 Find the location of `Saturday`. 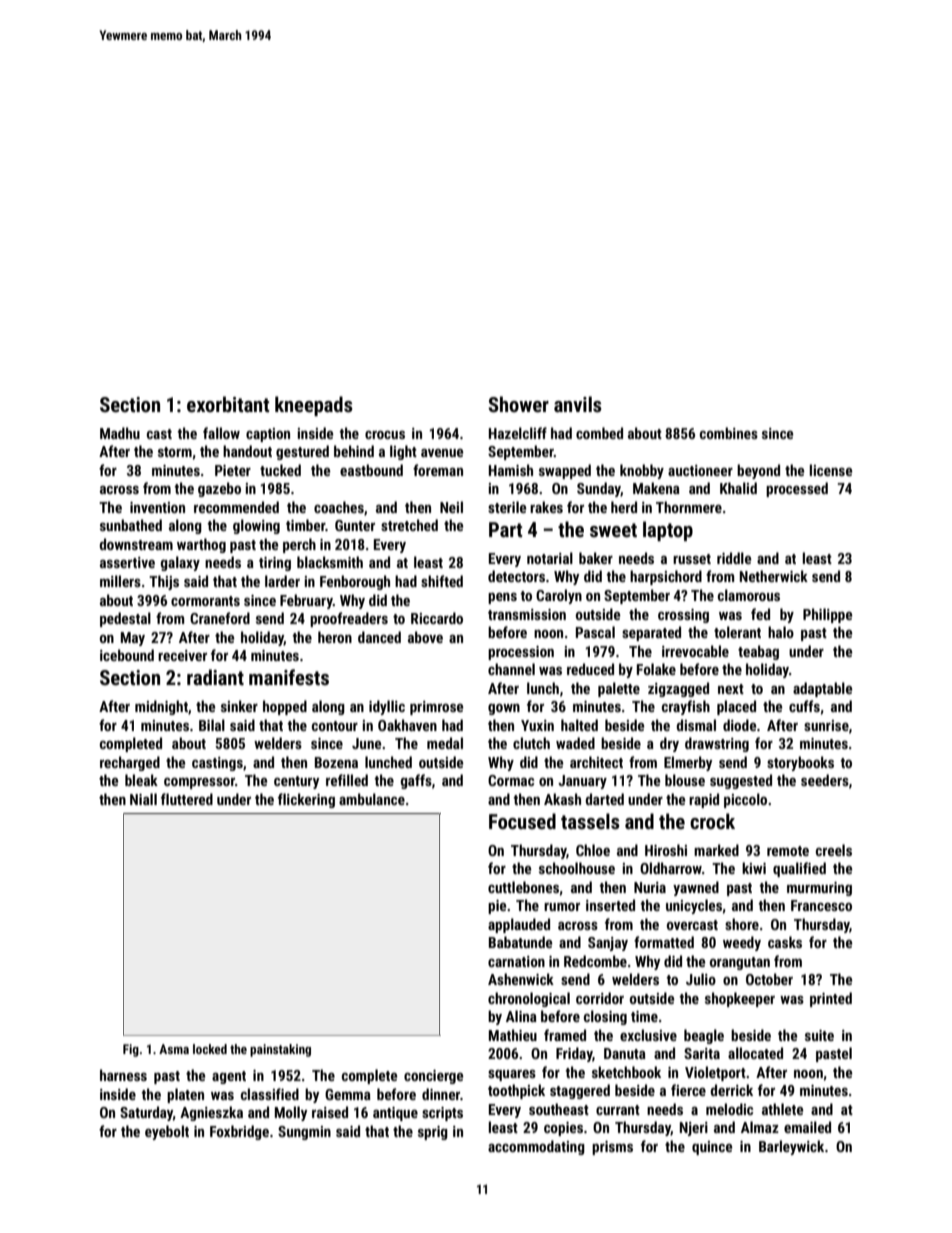

Saturday is located at coordinates (146, 1113).
